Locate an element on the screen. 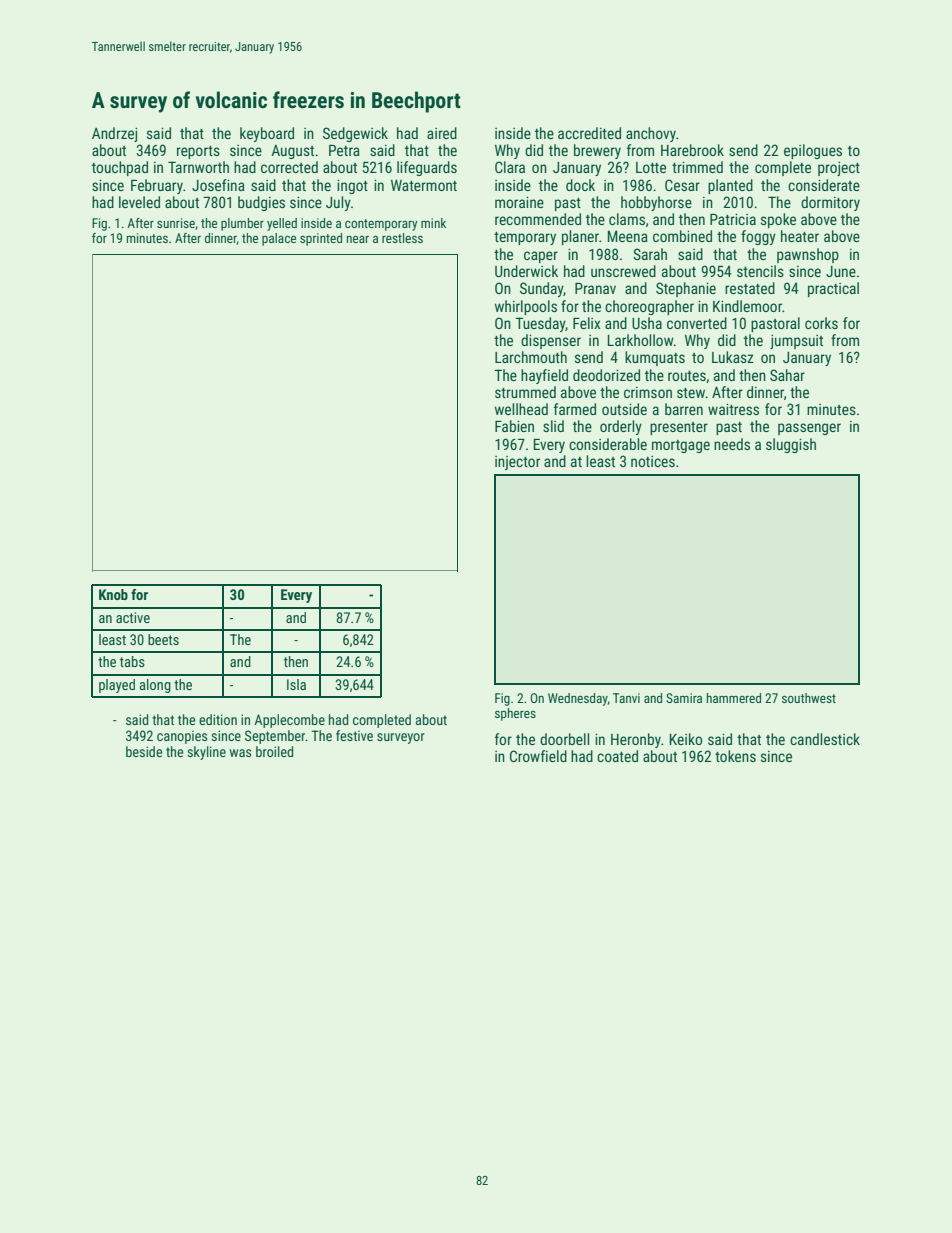  anchovy is located at coordinates (651, 134).
